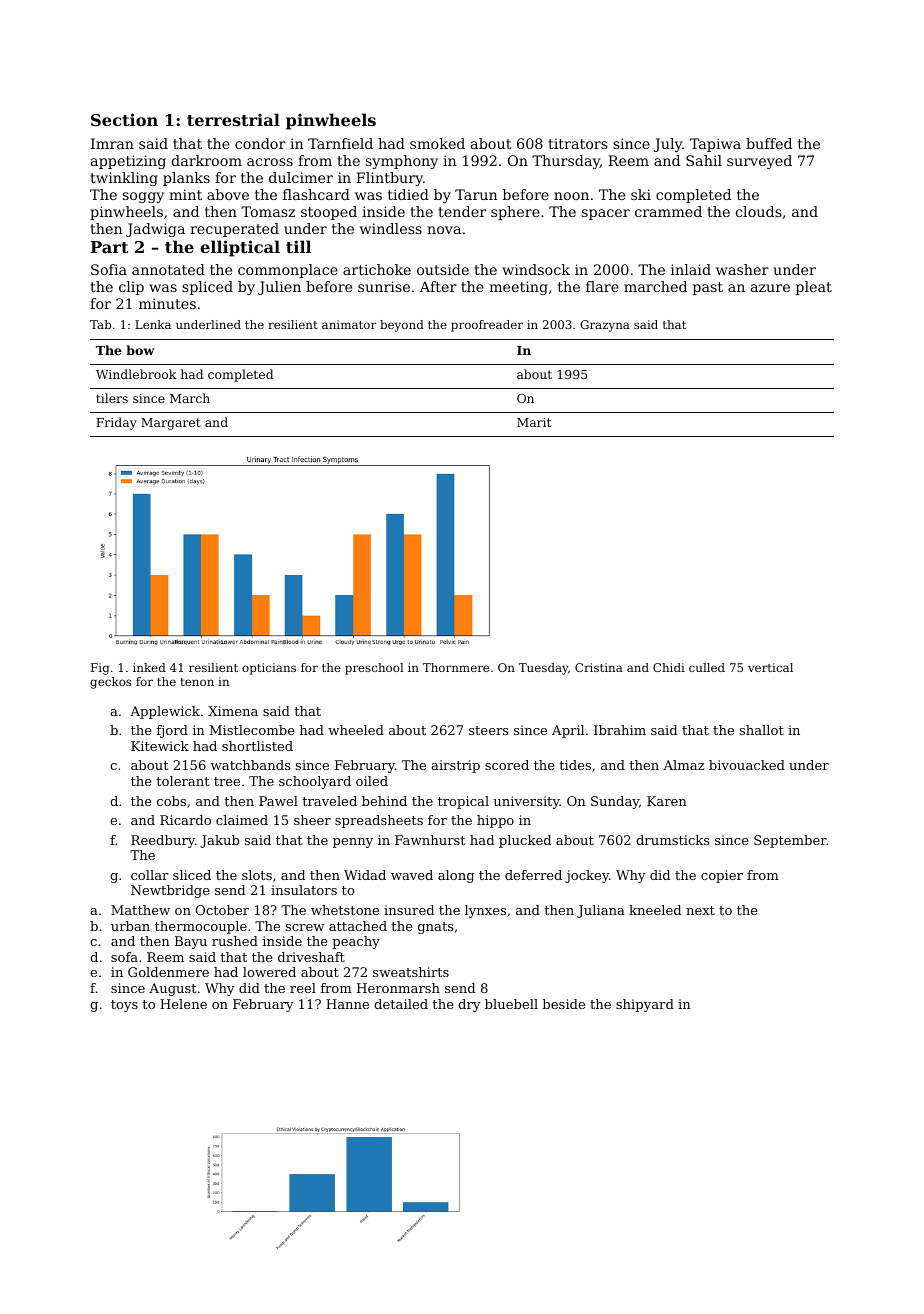 The image size is (924, 1314). What do you see at coordinates (463, 802) in the page?
I see `tropical` at bounding box center [463, 802].
